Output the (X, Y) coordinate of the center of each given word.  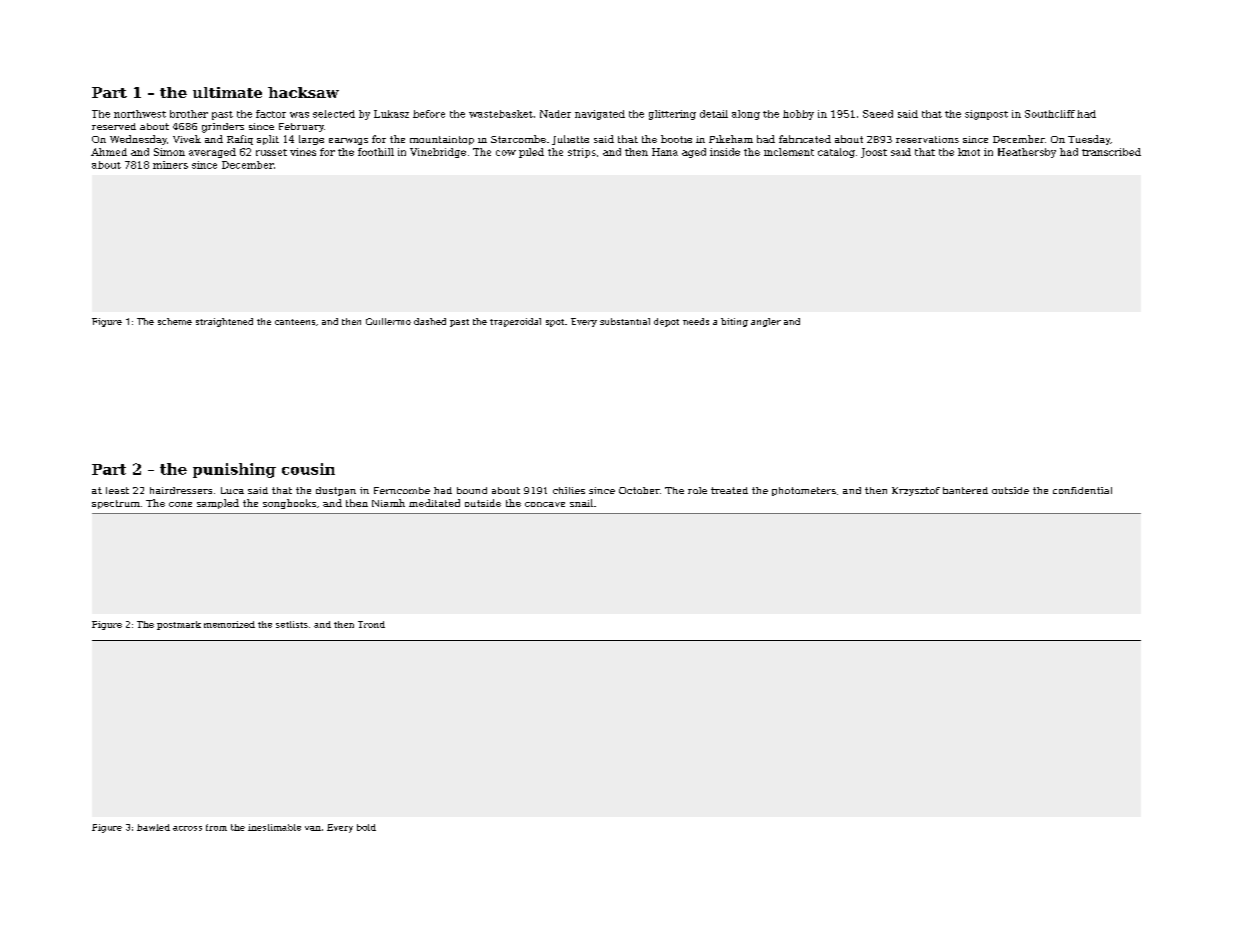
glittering (672, 115)
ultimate (227, 92)
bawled (153, 827)
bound (472, 490)
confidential (1082, 490)
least (117, 490)
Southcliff (1050, 114)
